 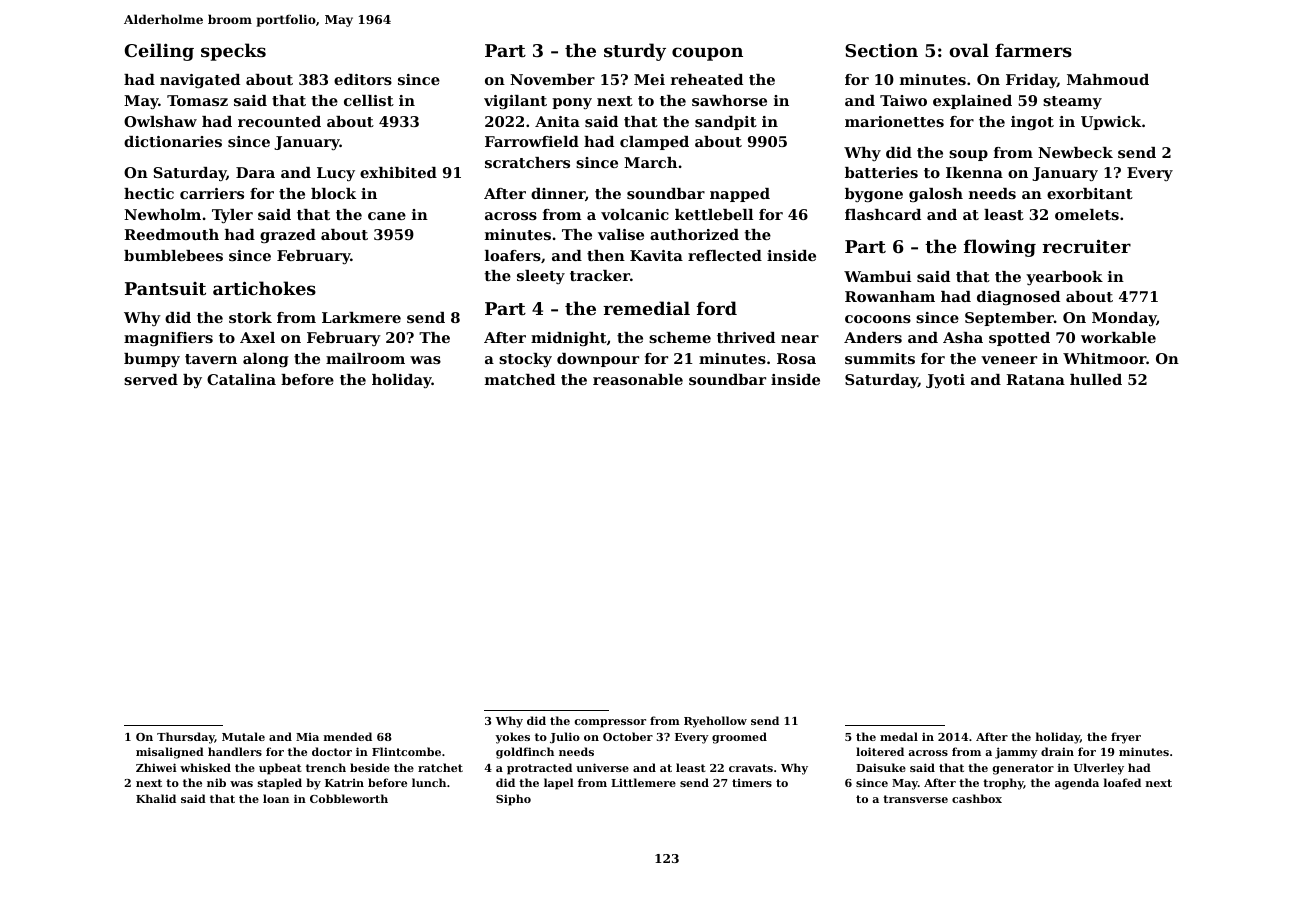 What do you see at coordinates (307, 737) in the screenshot?
I see `Mia` at bounding box center [307, 737].
